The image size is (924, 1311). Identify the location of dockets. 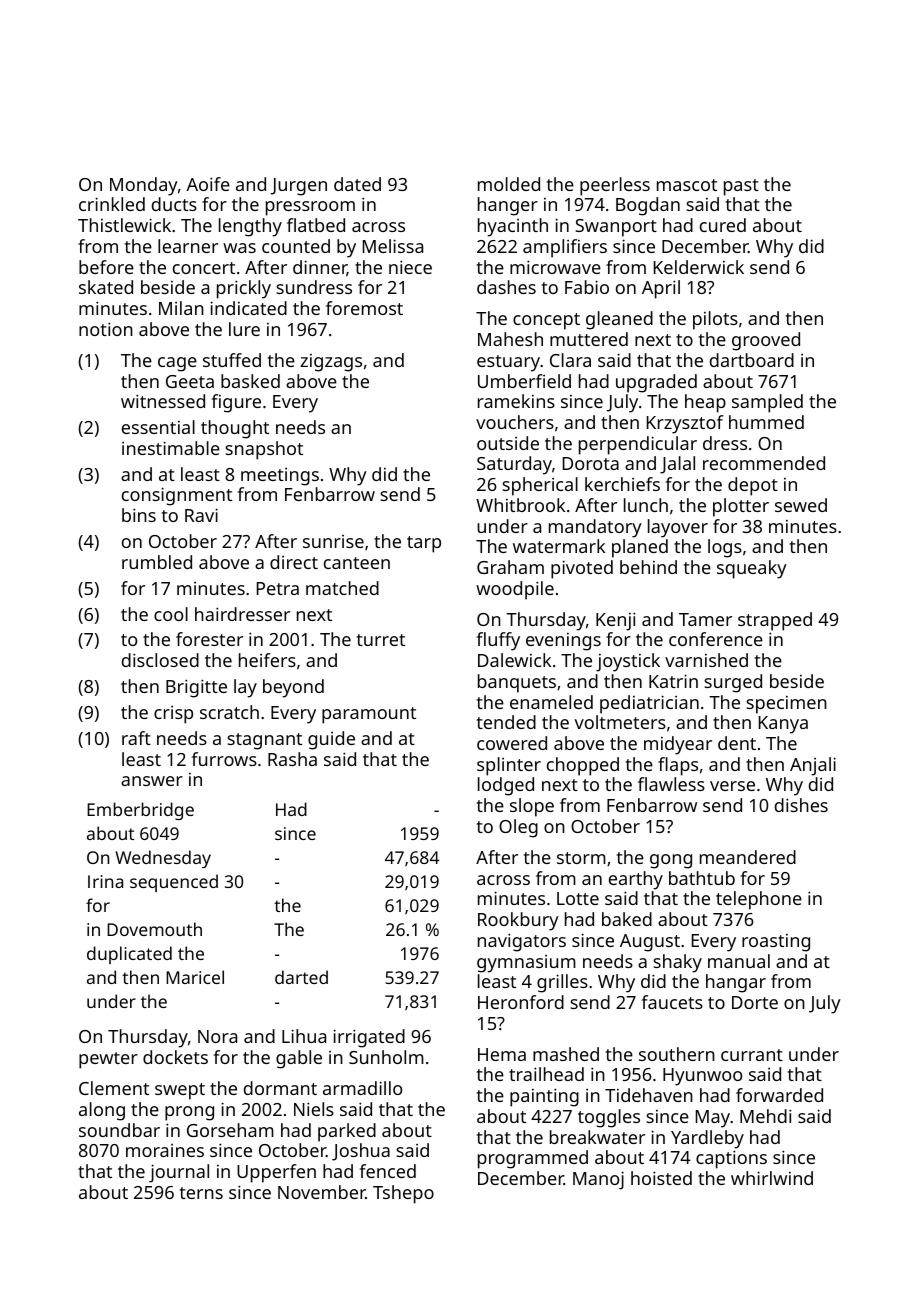
(175, 1057).
